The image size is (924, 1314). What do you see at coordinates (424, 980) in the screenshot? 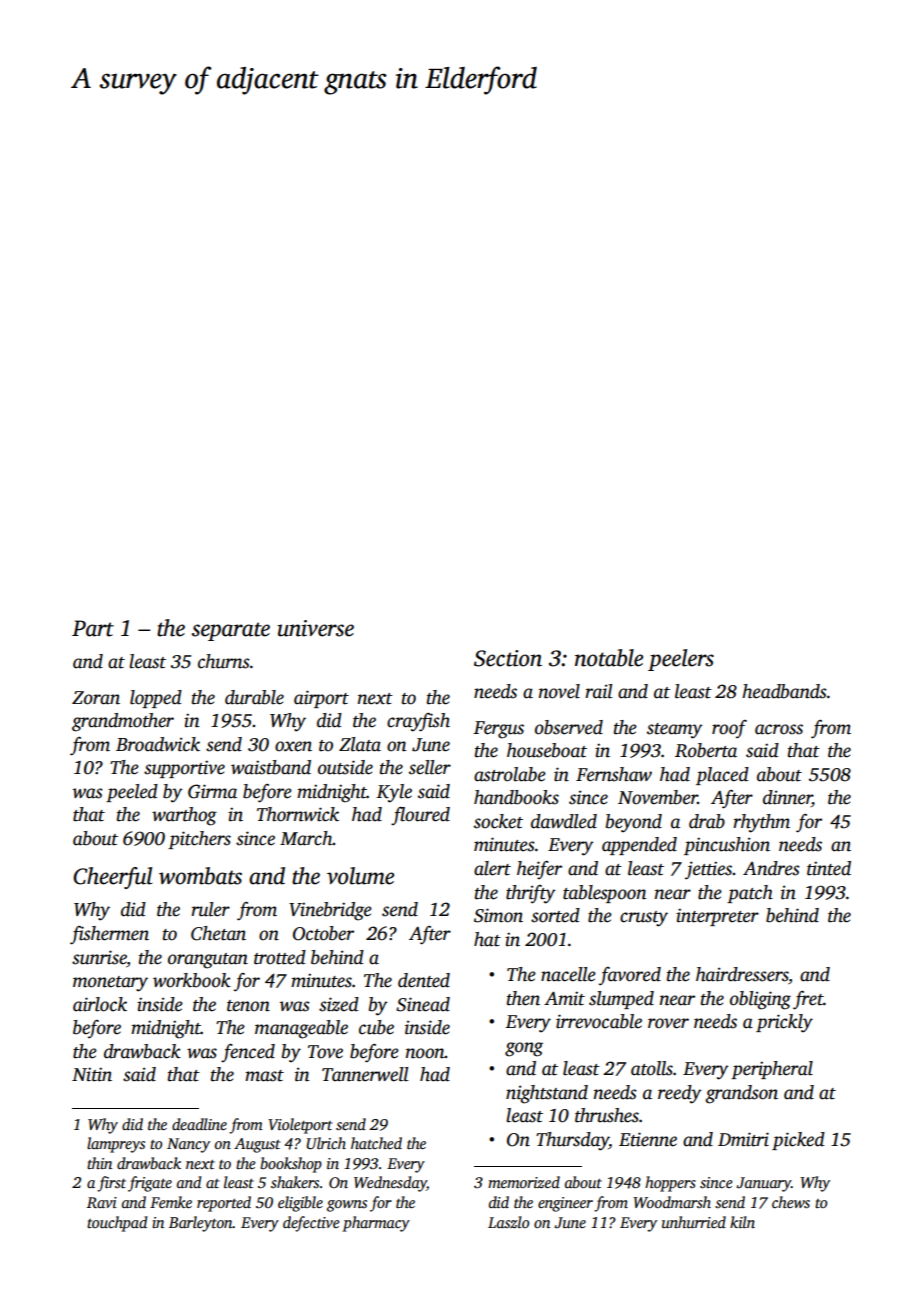
I see `dented` at bounding box center [424, 980].
